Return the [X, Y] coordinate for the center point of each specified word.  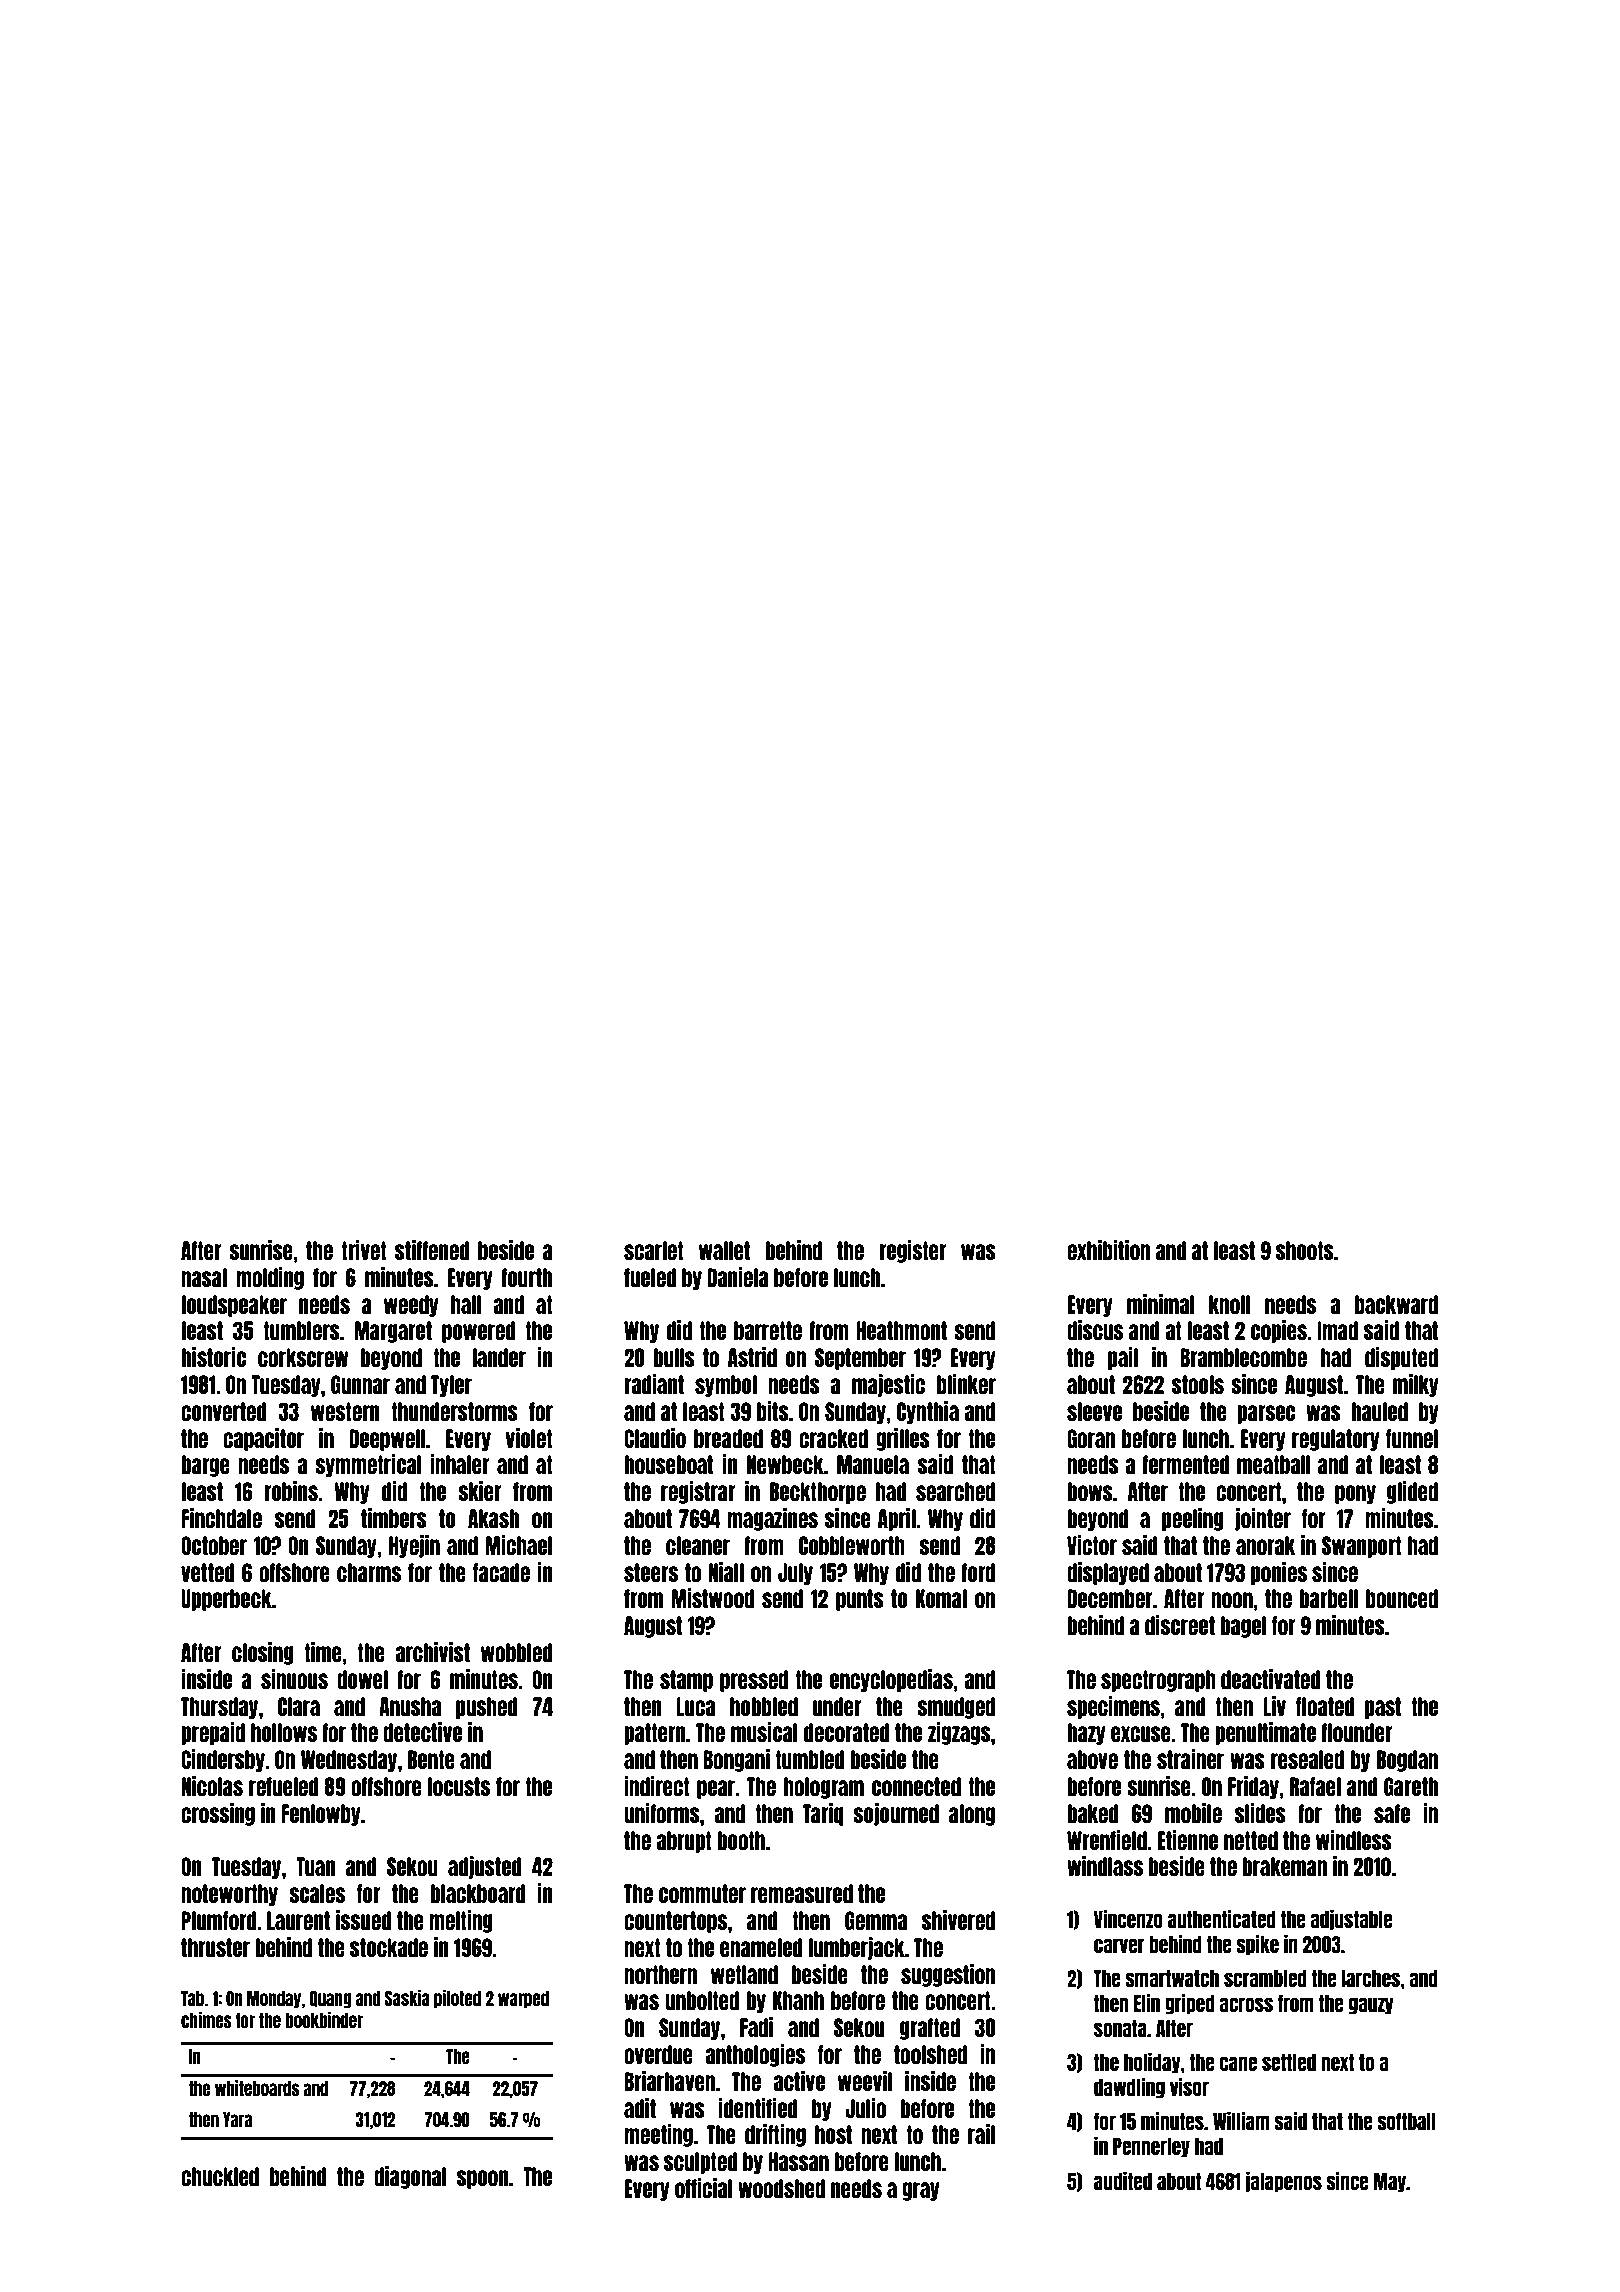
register [912, 1251]
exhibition [1108, 1250]
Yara [237, 2119]
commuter [702, 1893]
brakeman [1284, 1866]
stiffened [432, 1250]
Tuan [315, 1866]
